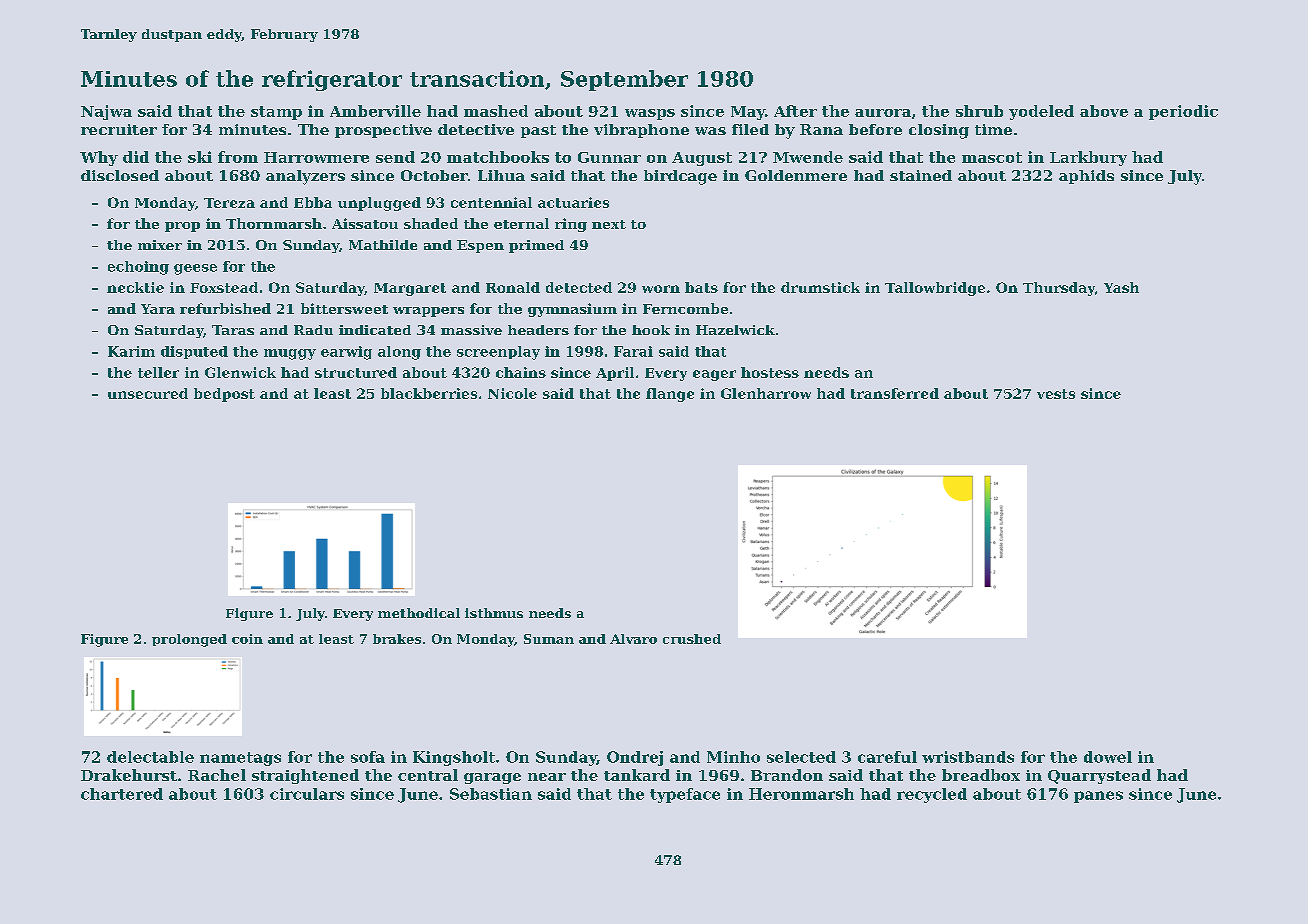  I want to click on prop, so click(182, 227).
